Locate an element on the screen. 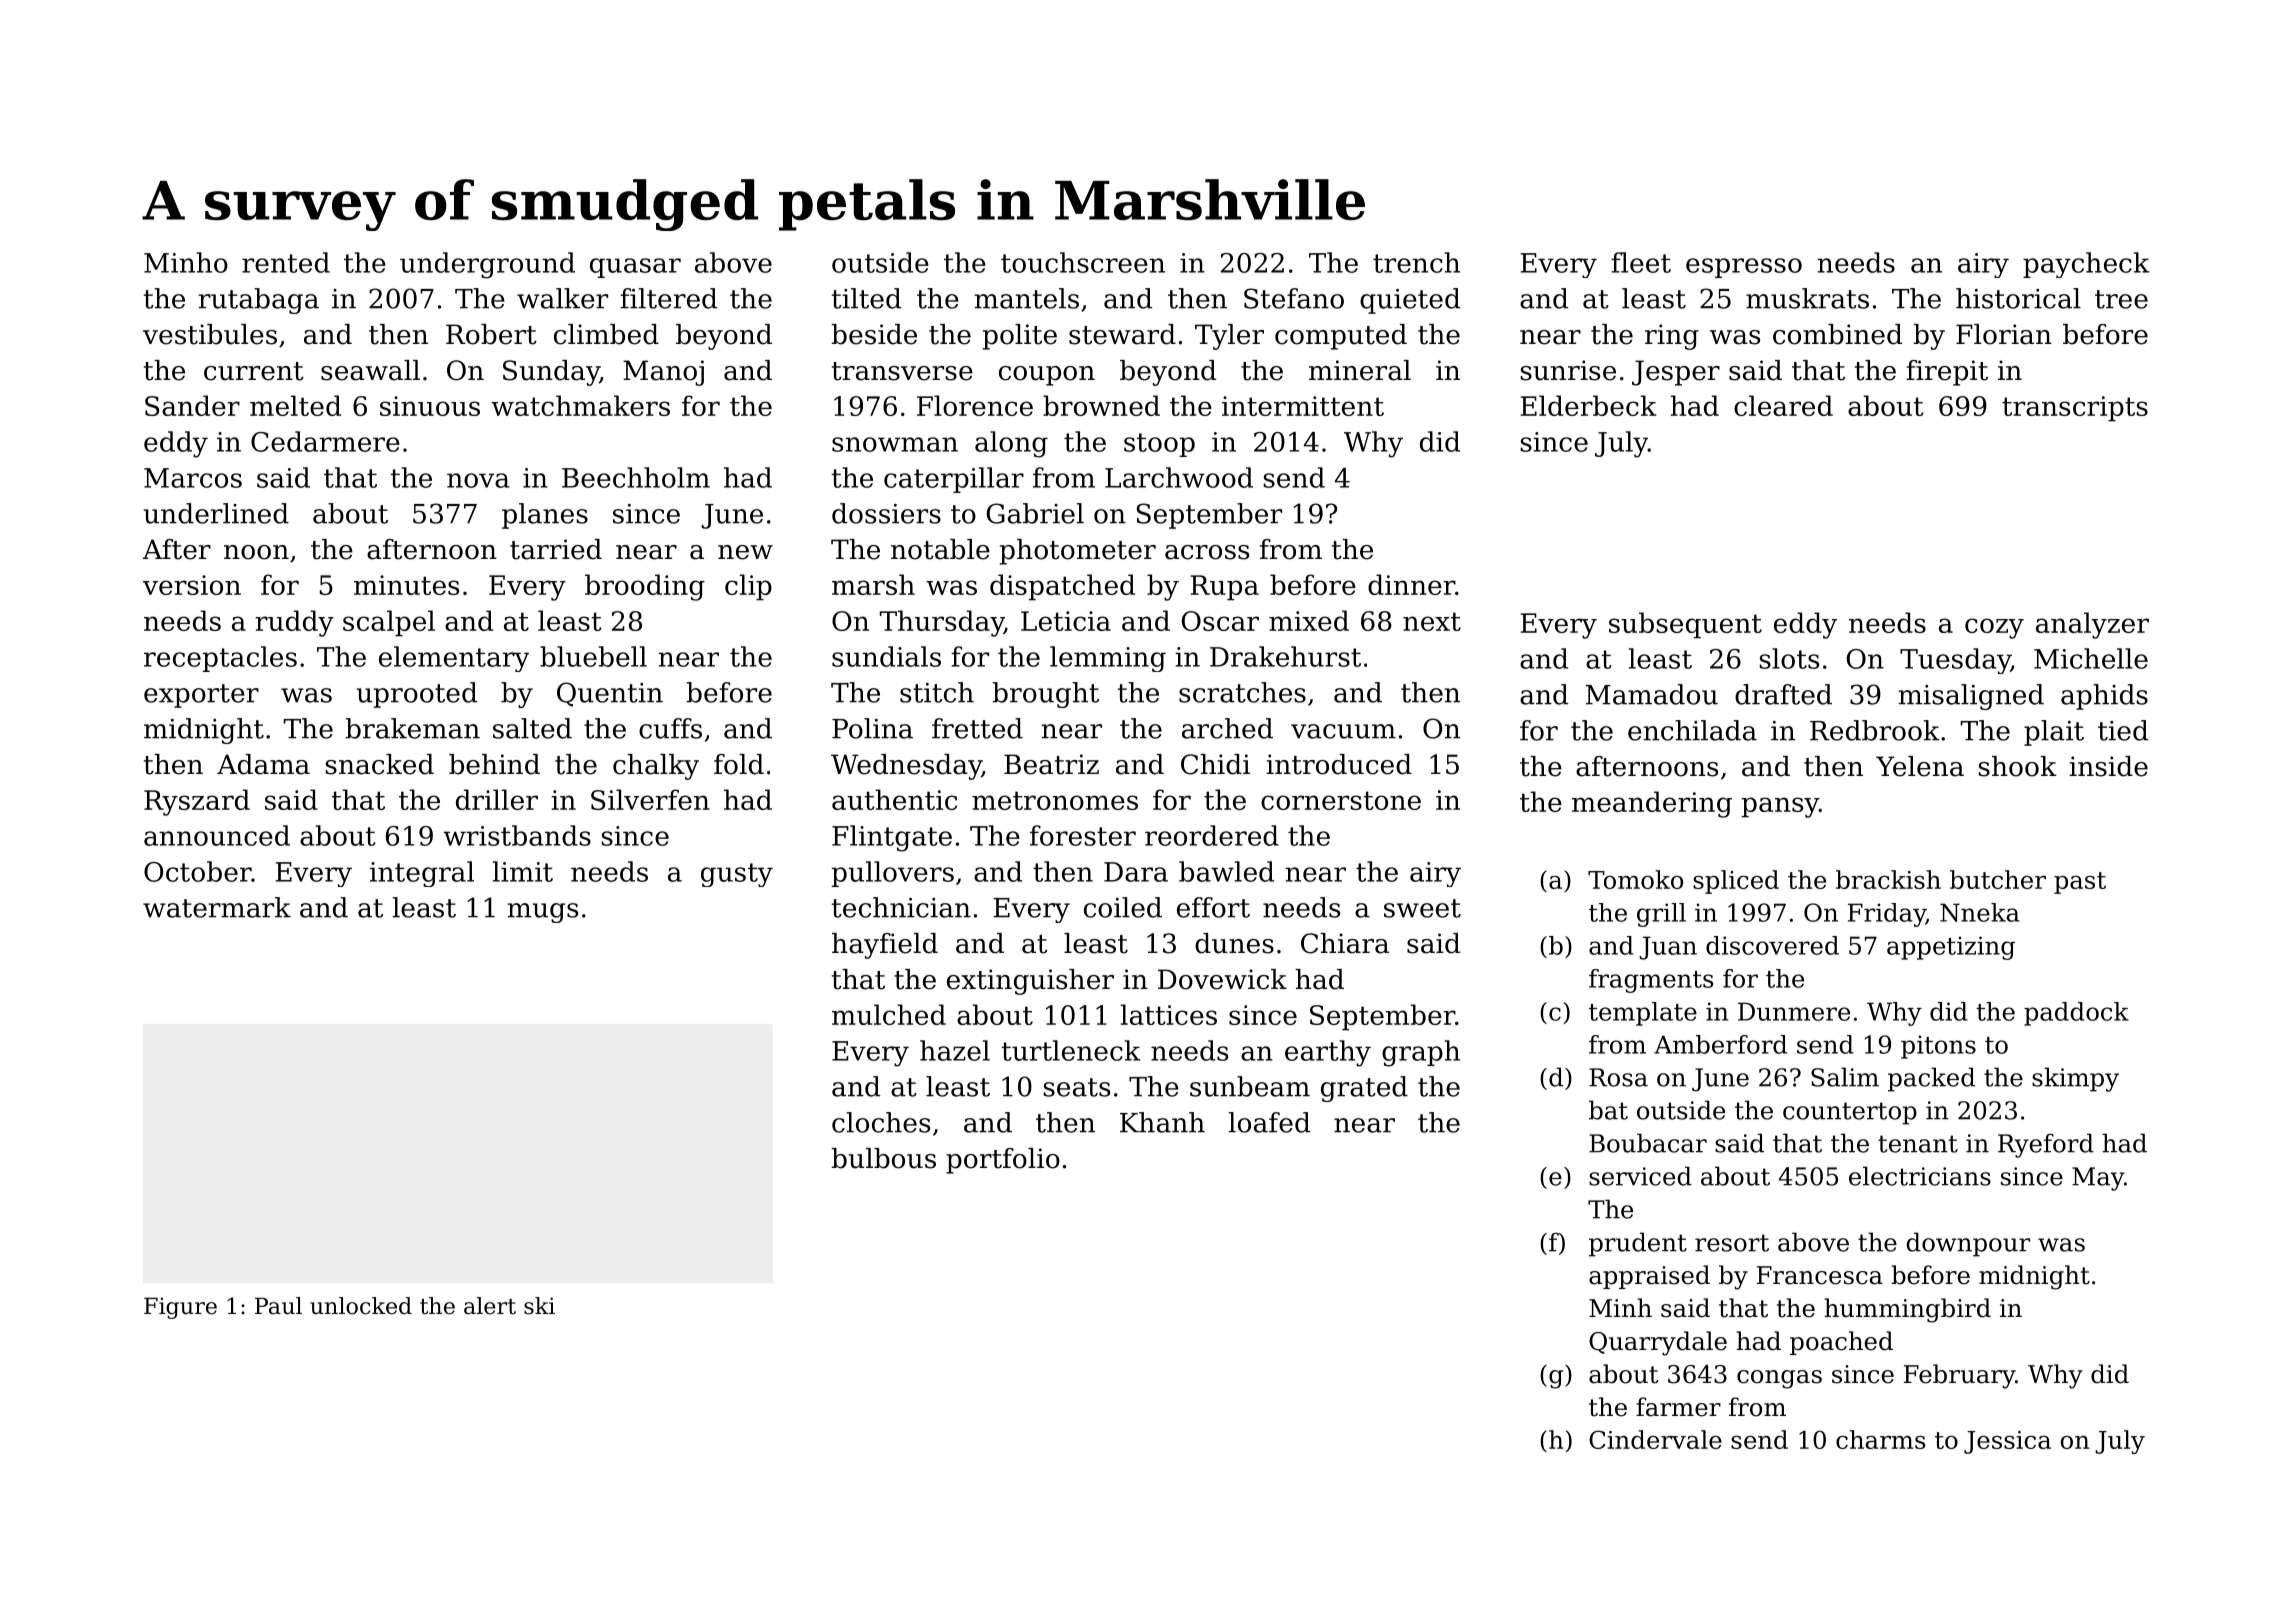  historical is located at coordinates (2018, 298).
